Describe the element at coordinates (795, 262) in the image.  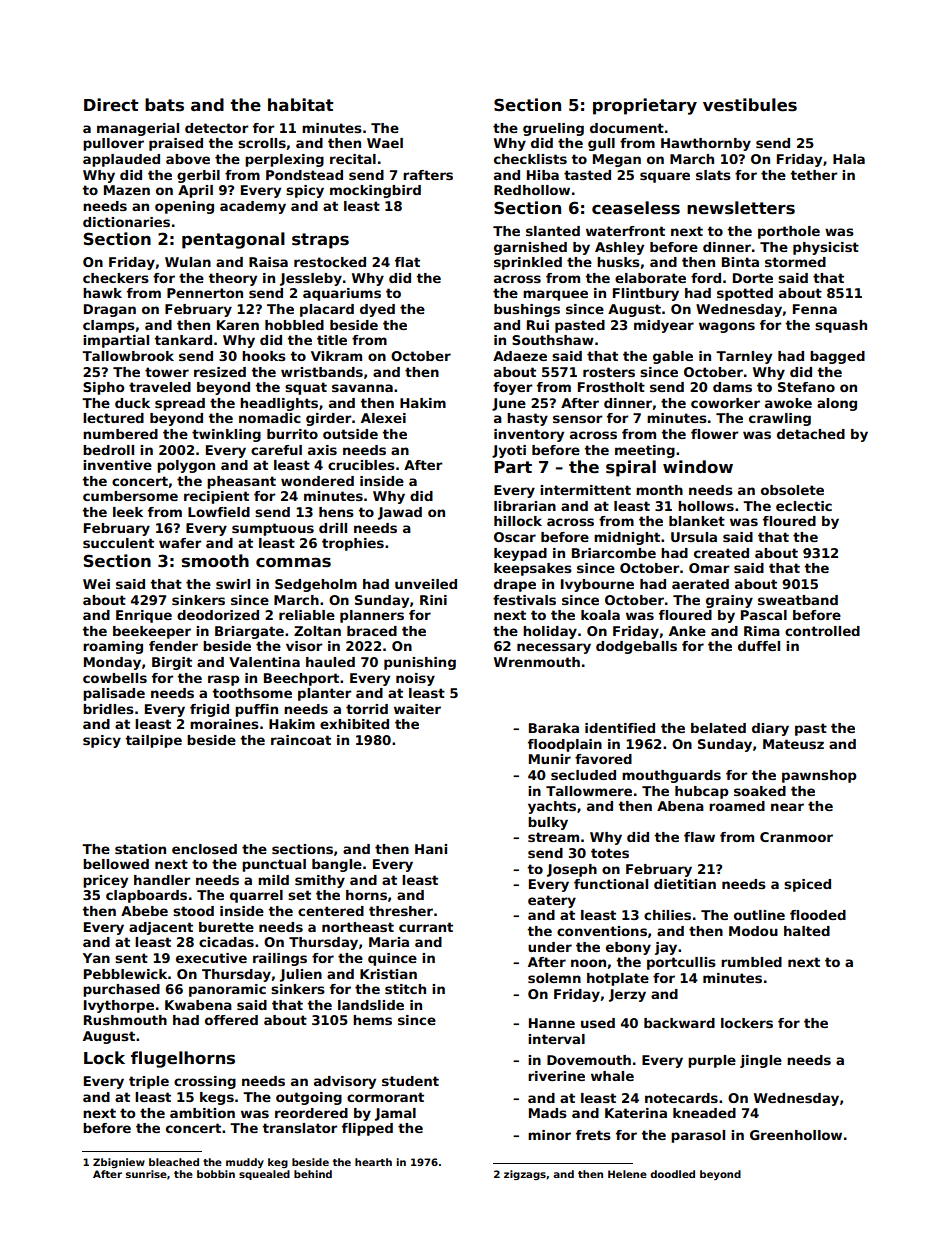
I see `stormed` at that location.
